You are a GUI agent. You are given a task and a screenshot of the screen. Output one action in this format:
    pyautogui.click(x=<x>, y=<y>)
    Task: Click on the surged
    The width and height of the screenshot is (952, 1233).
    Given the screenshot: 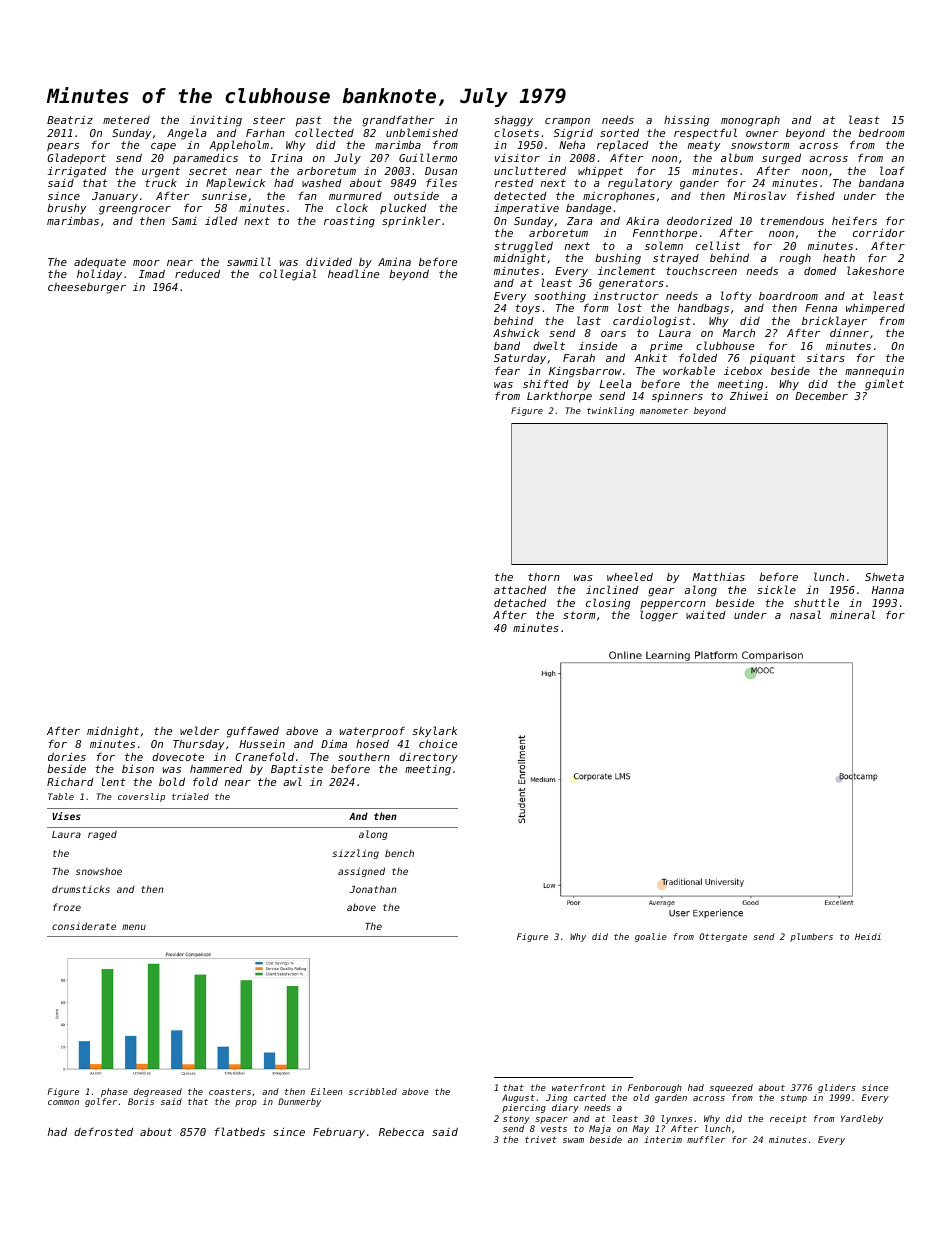 What is the action you would take?
    pyautogui.click(x=781, y=159)
